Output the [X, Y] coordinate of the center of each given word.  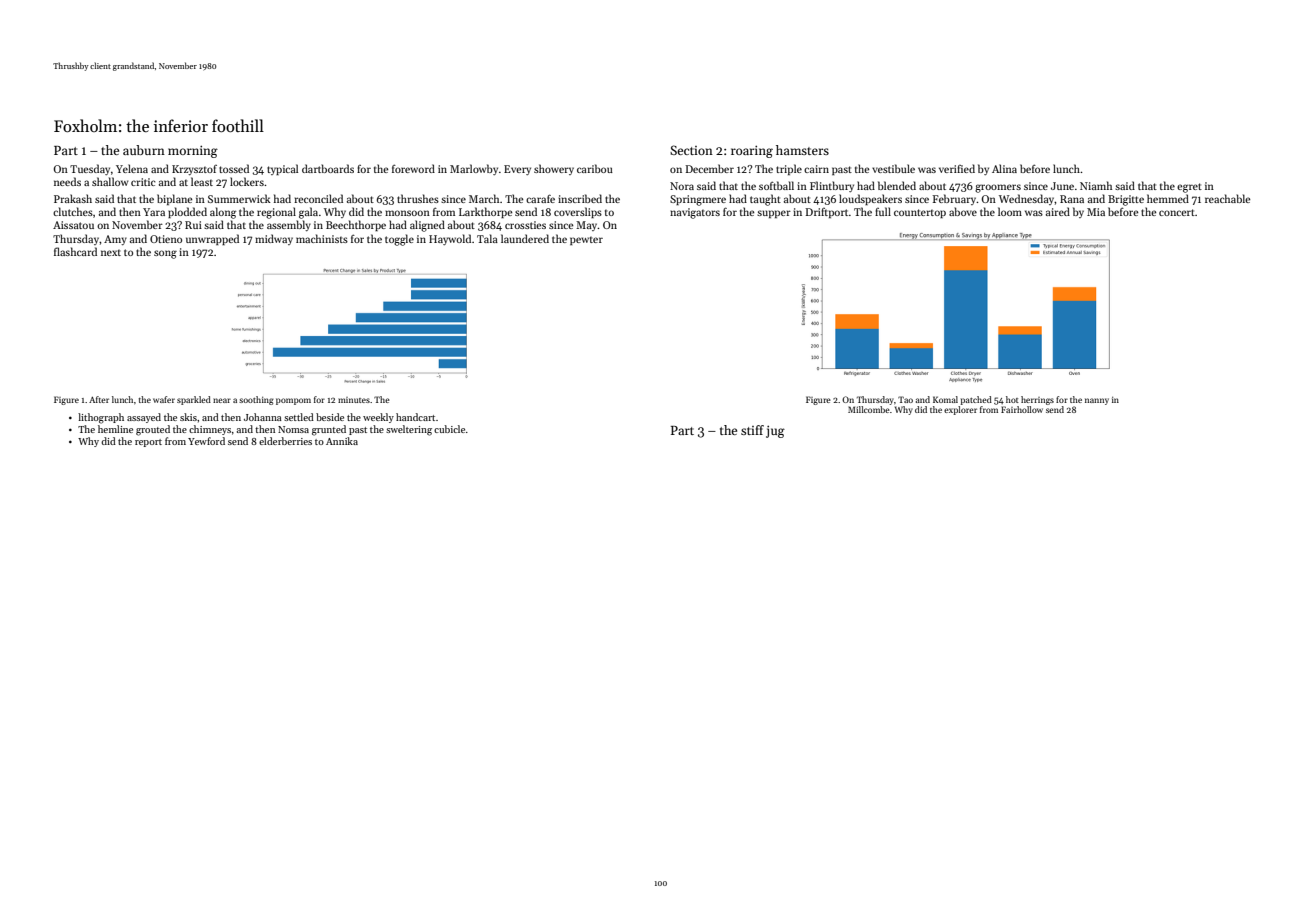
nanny [1097, 401]
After [99, 399]
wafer [164, 399]
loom [1010, 211]
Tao [905, 399]
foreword [413, 168]
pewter [586, 241]
